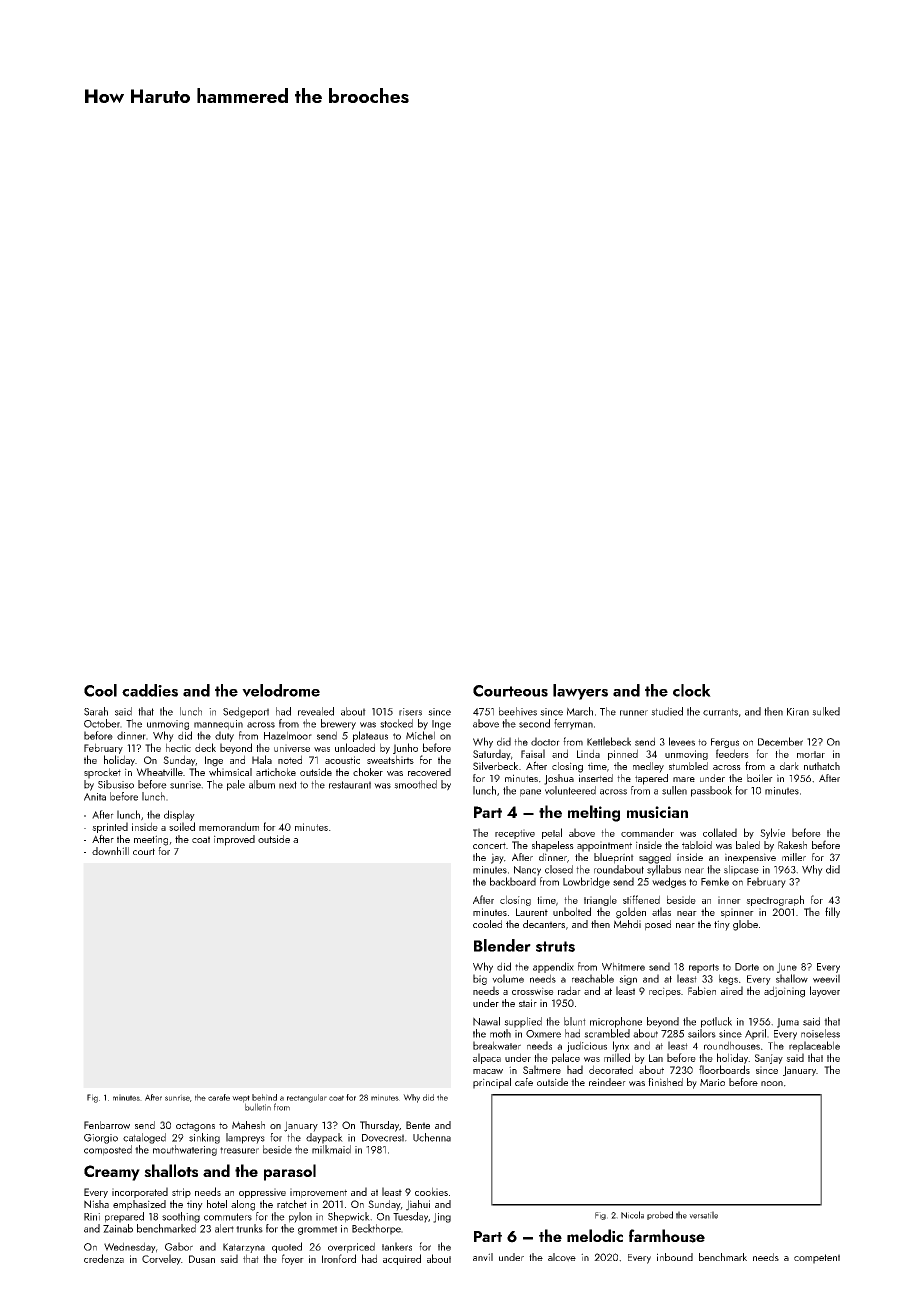  I want to click on spectrograph, so click(775, 900).
